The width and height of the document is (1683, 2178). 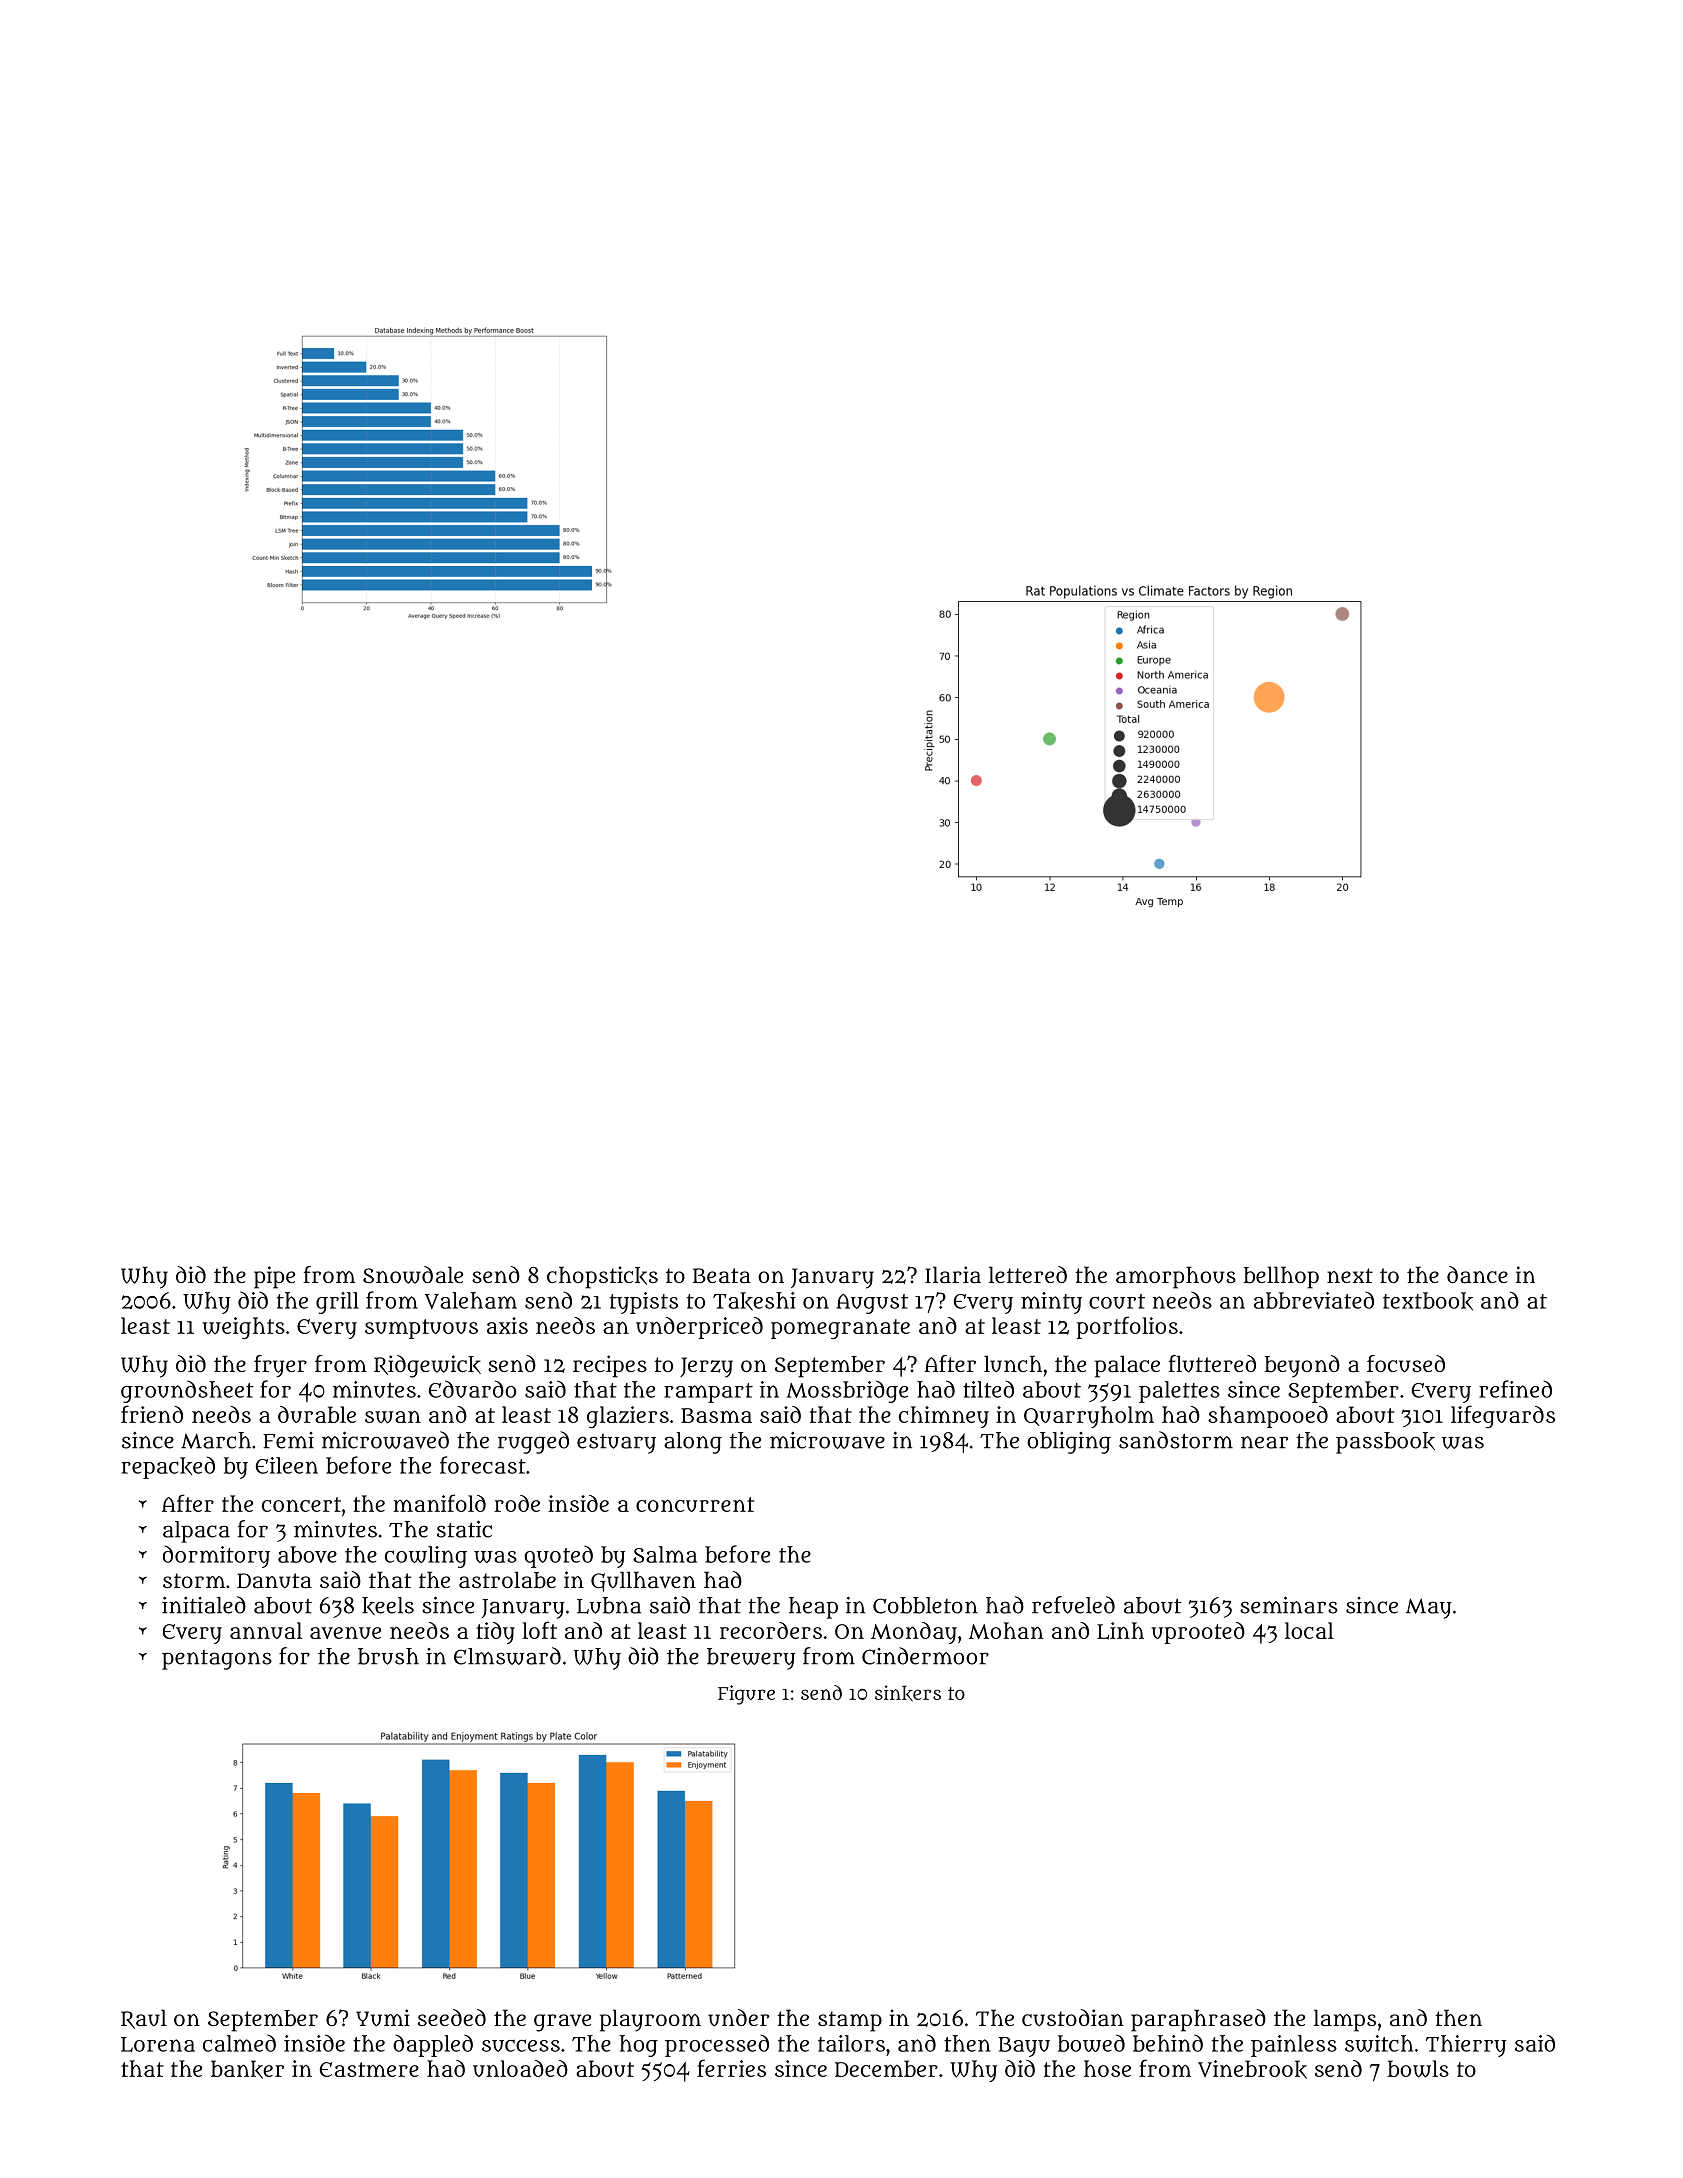 I want to click on chimney, so click(x=944, y=1417).
